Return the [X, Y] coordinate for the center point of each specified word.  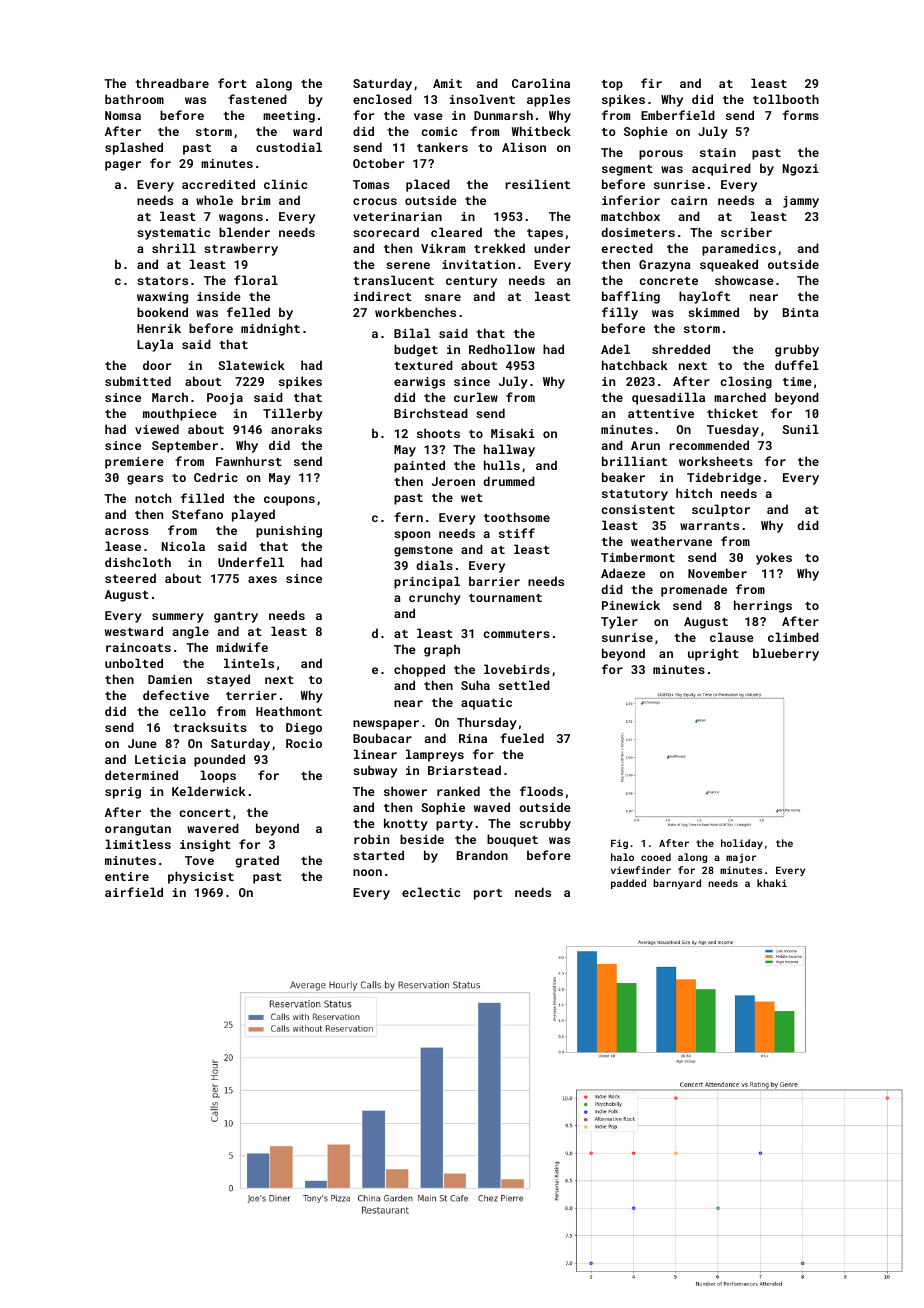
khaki [772, 883]
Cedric [216, 477]
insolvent [482, 99]
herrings [763, 606]
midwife [242, 647]
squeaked [729, 265]
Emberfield [678, 115]
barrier [494, 581]
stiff [517, 533]
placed [428, 185]
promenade [694, 590]
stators [162, 281]
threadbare [172, 83]
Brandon [482, 855]
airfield [134, 892]
